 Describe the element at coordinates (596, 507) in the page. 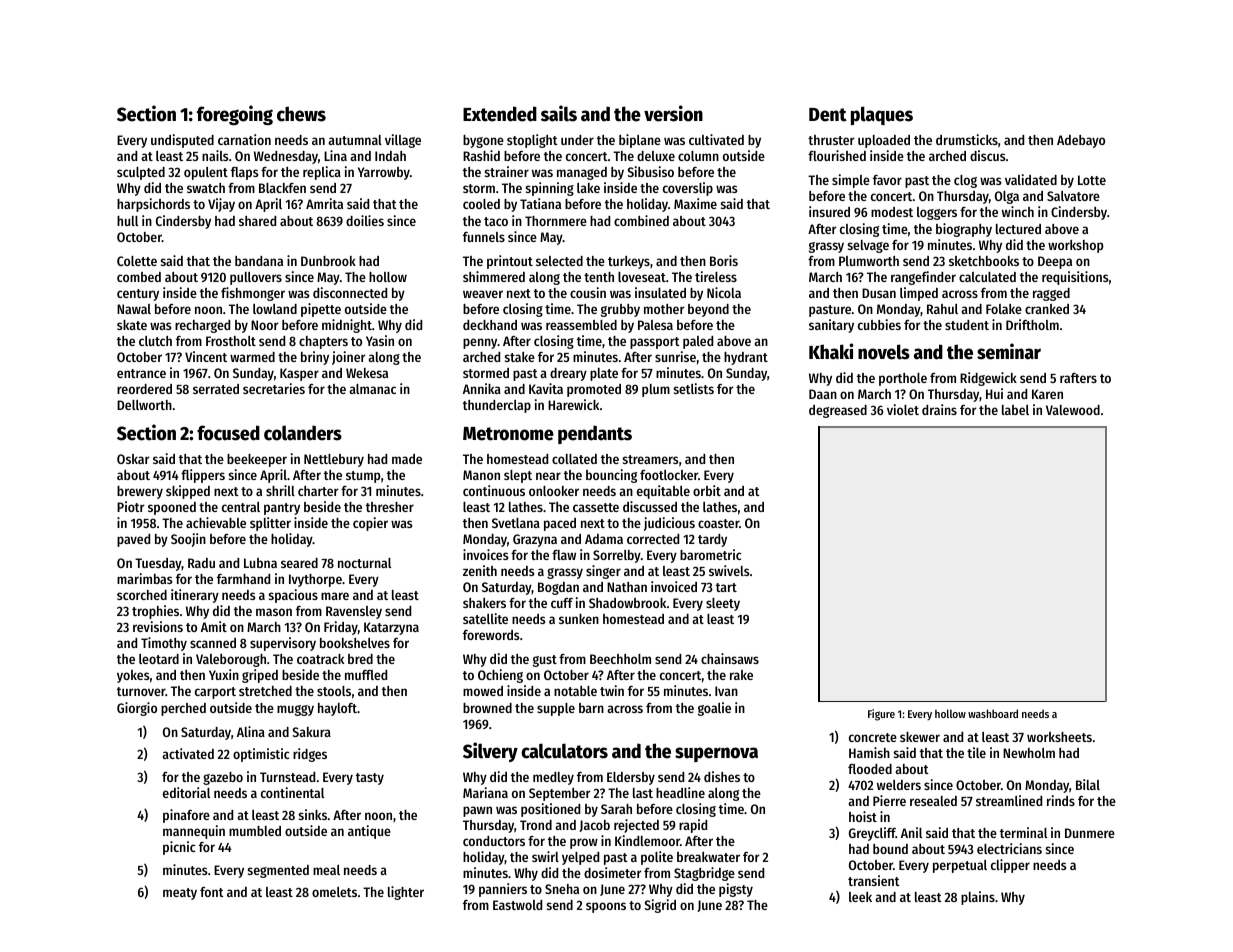

I see `cassette` at that location.
